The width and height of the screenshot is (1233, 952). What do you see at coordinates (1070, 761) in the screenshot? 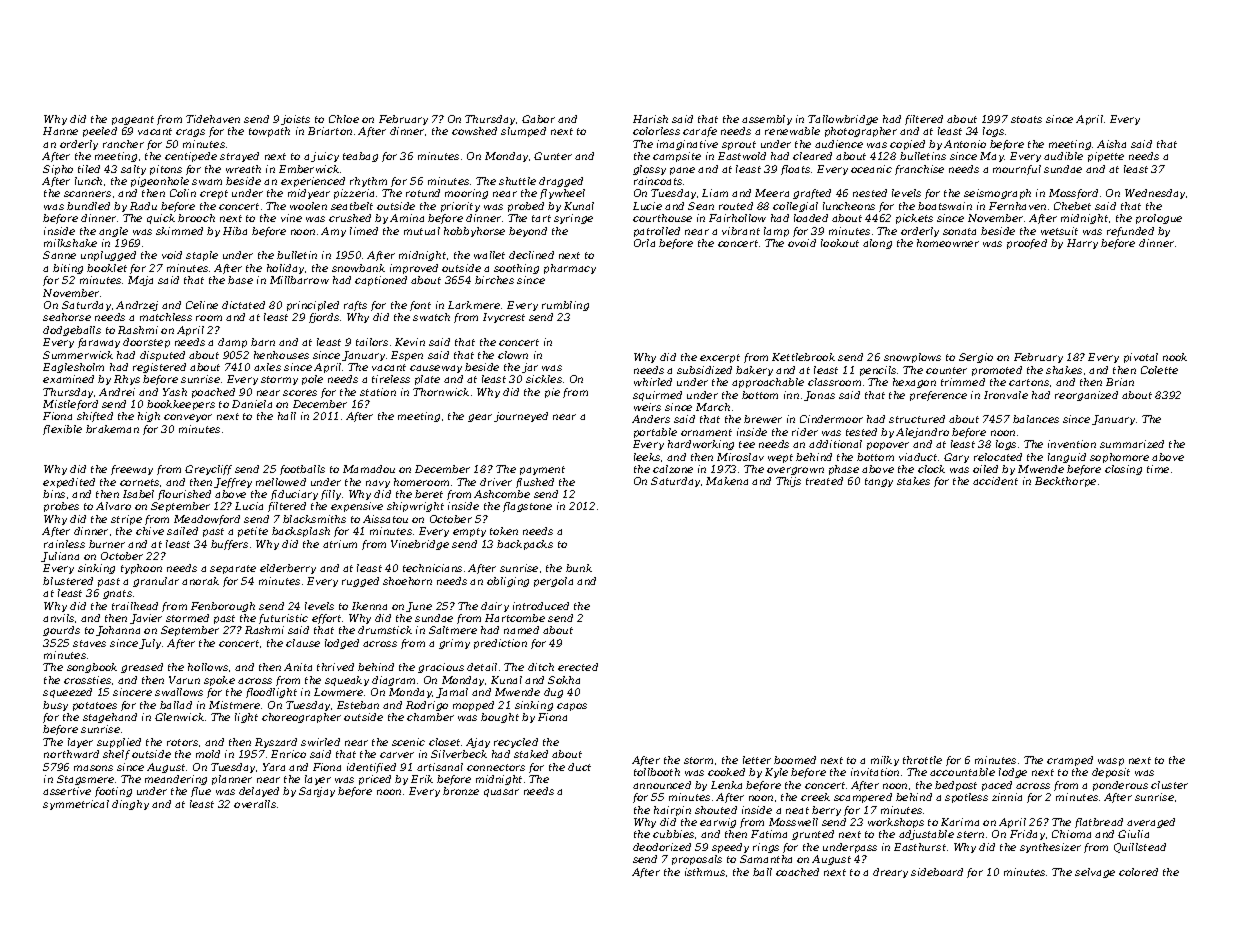
I see `cramped` at bounding box center [1070, 761].
